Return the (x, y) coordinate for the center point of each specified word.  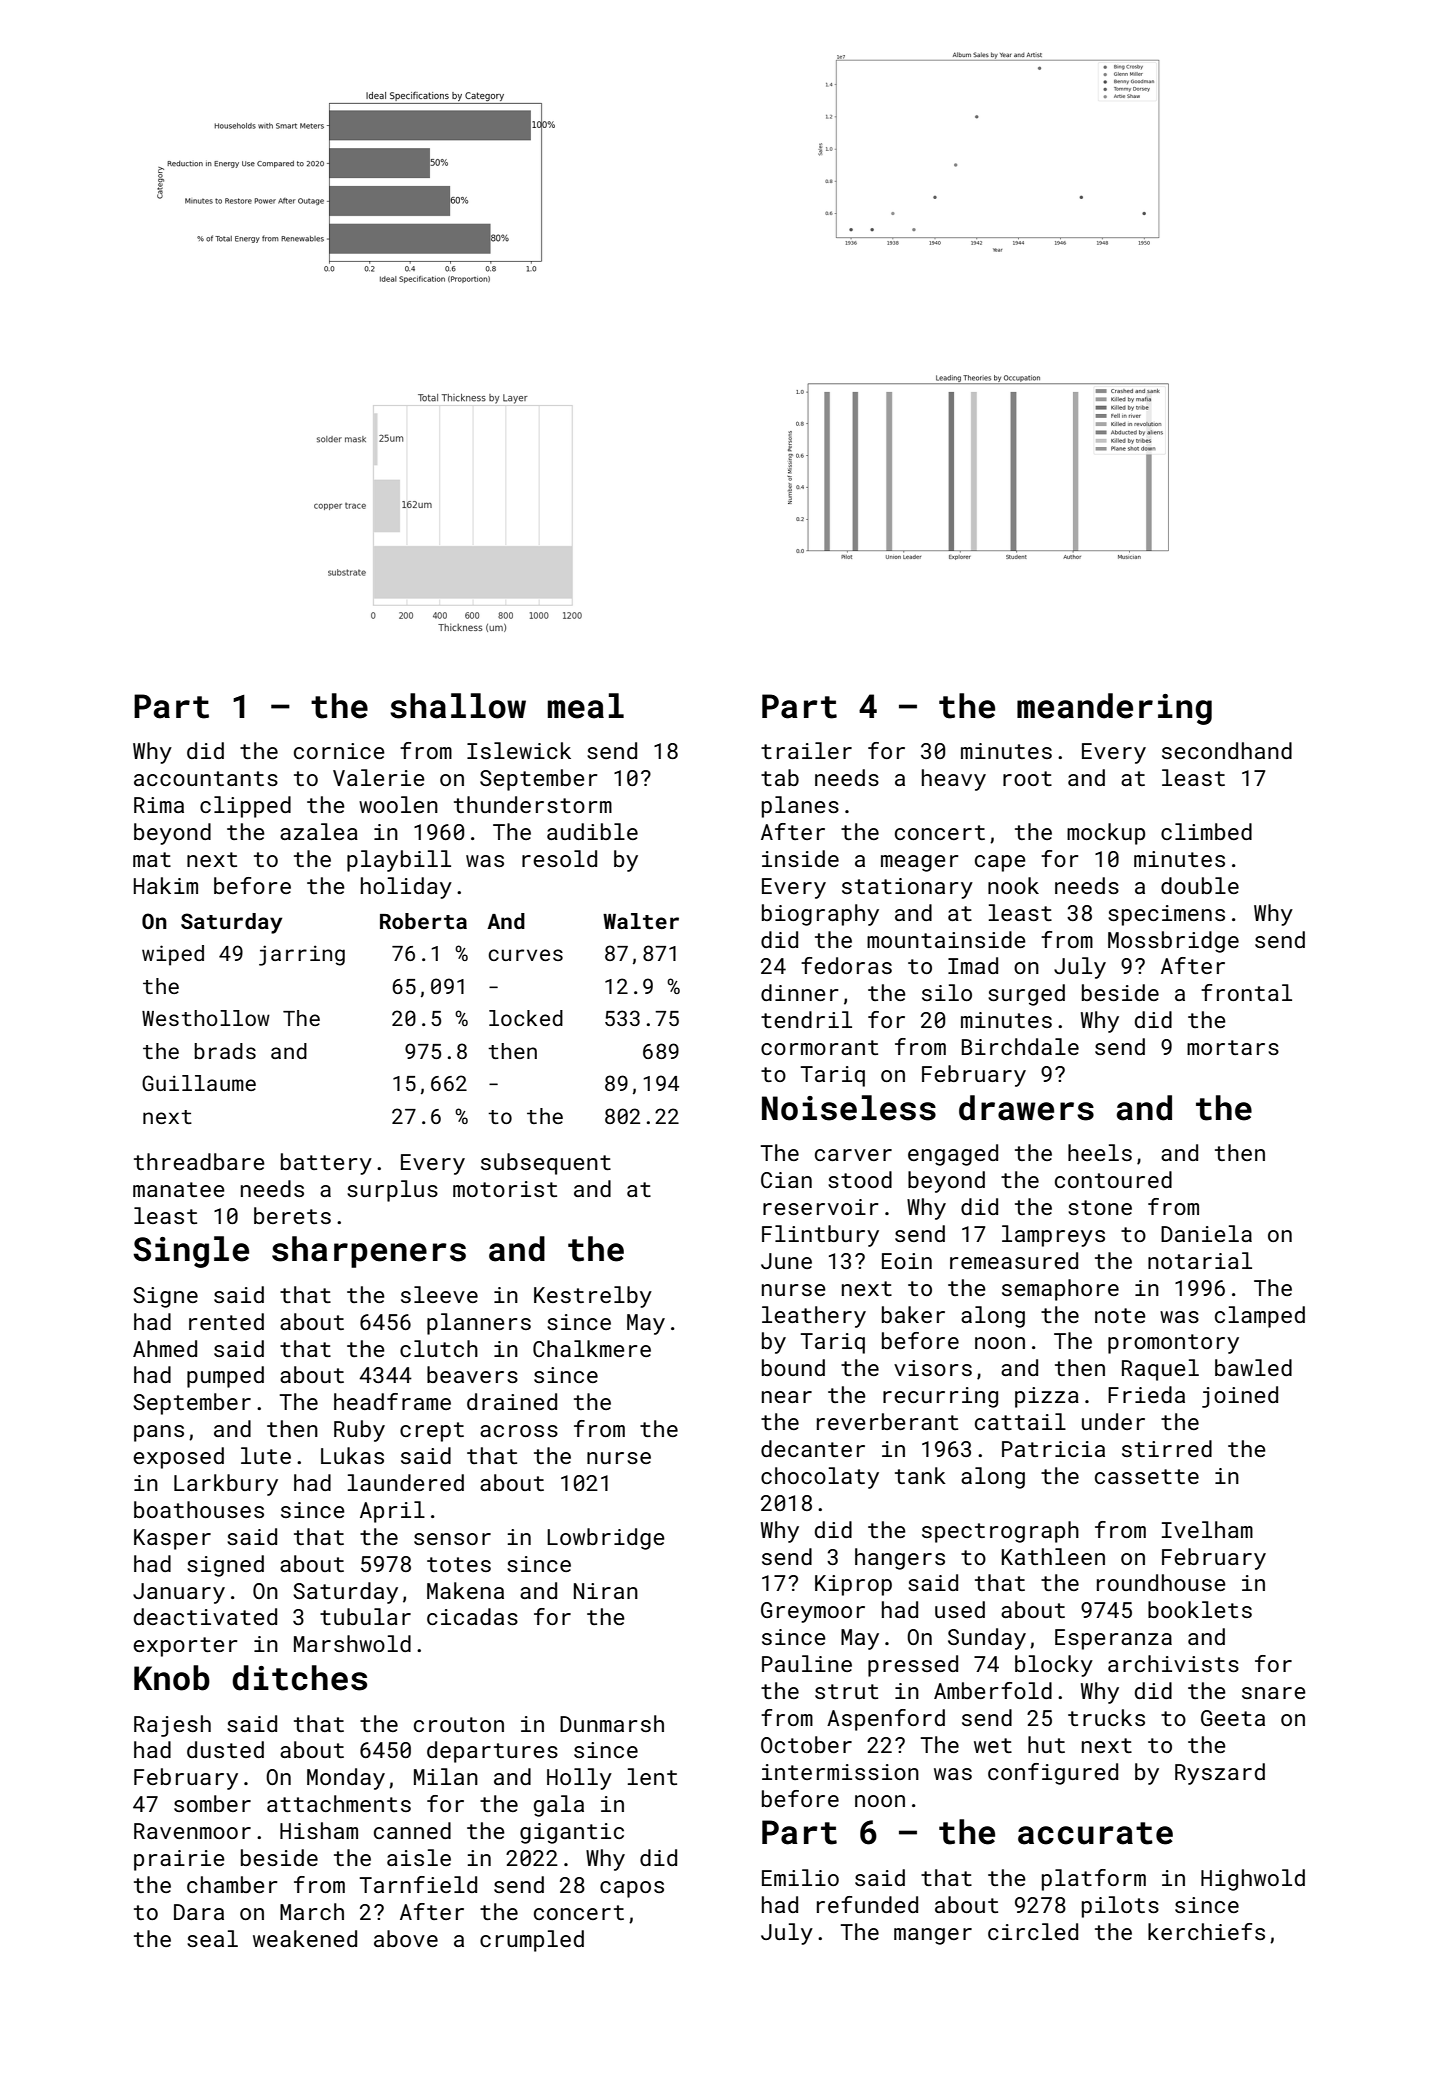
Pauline (807, 1663)
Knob (172, 1678)
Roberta (423, 921)
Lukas (352, 1455)
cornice (339, 751)
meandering (1114, 709)
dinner (799, 992)
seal (212, 1938)
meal (586, 706)
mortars (1233, 1047)
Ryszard (1220, 1774)
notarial (1200, 1260)
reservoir (820, 1207)
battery (326, 1164)
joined (1240, 1397)
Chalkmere (592, 1348)
